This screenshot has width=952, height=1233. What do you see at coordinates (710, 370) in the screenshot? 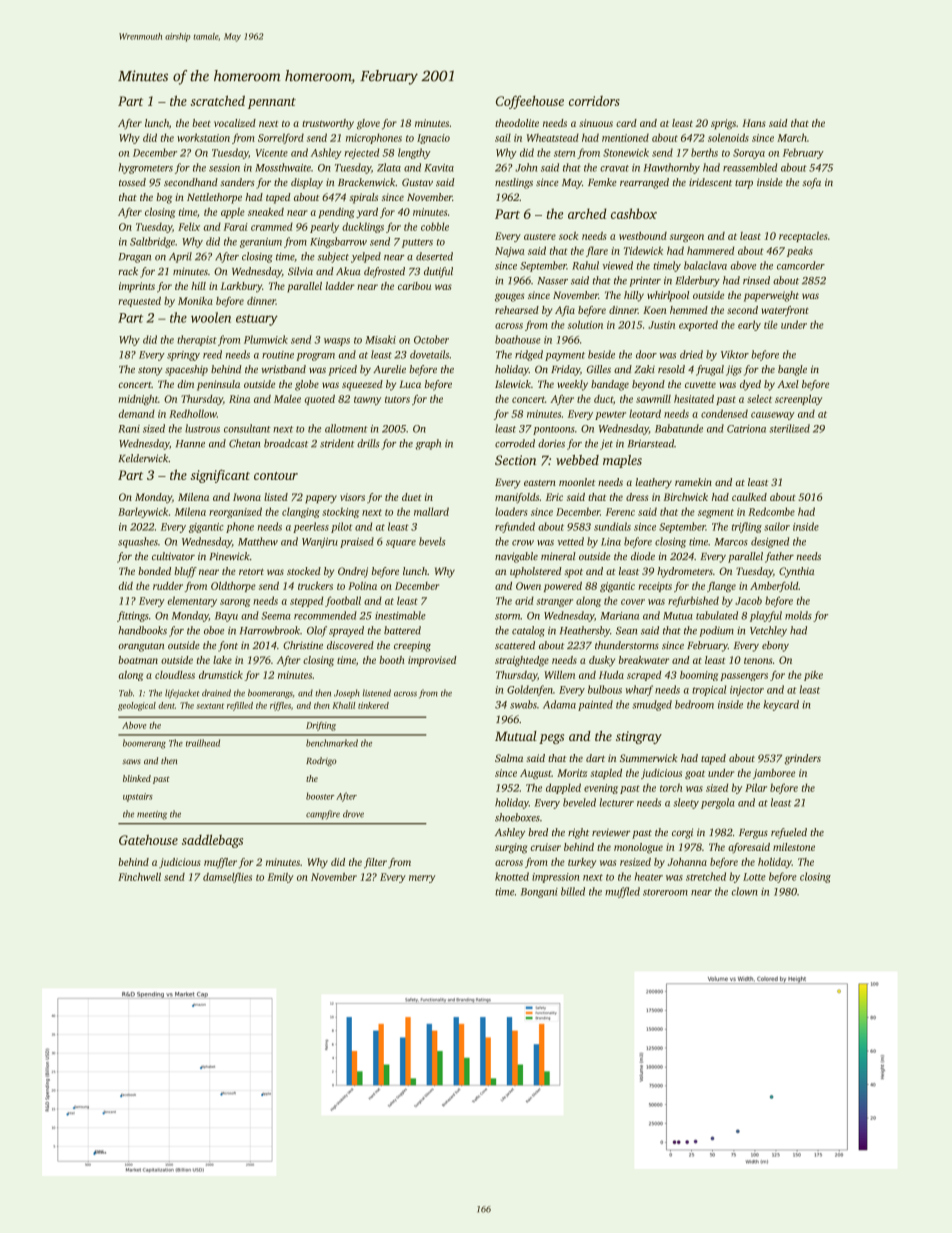
I see `frugal` at bounding box center [710, 370].
